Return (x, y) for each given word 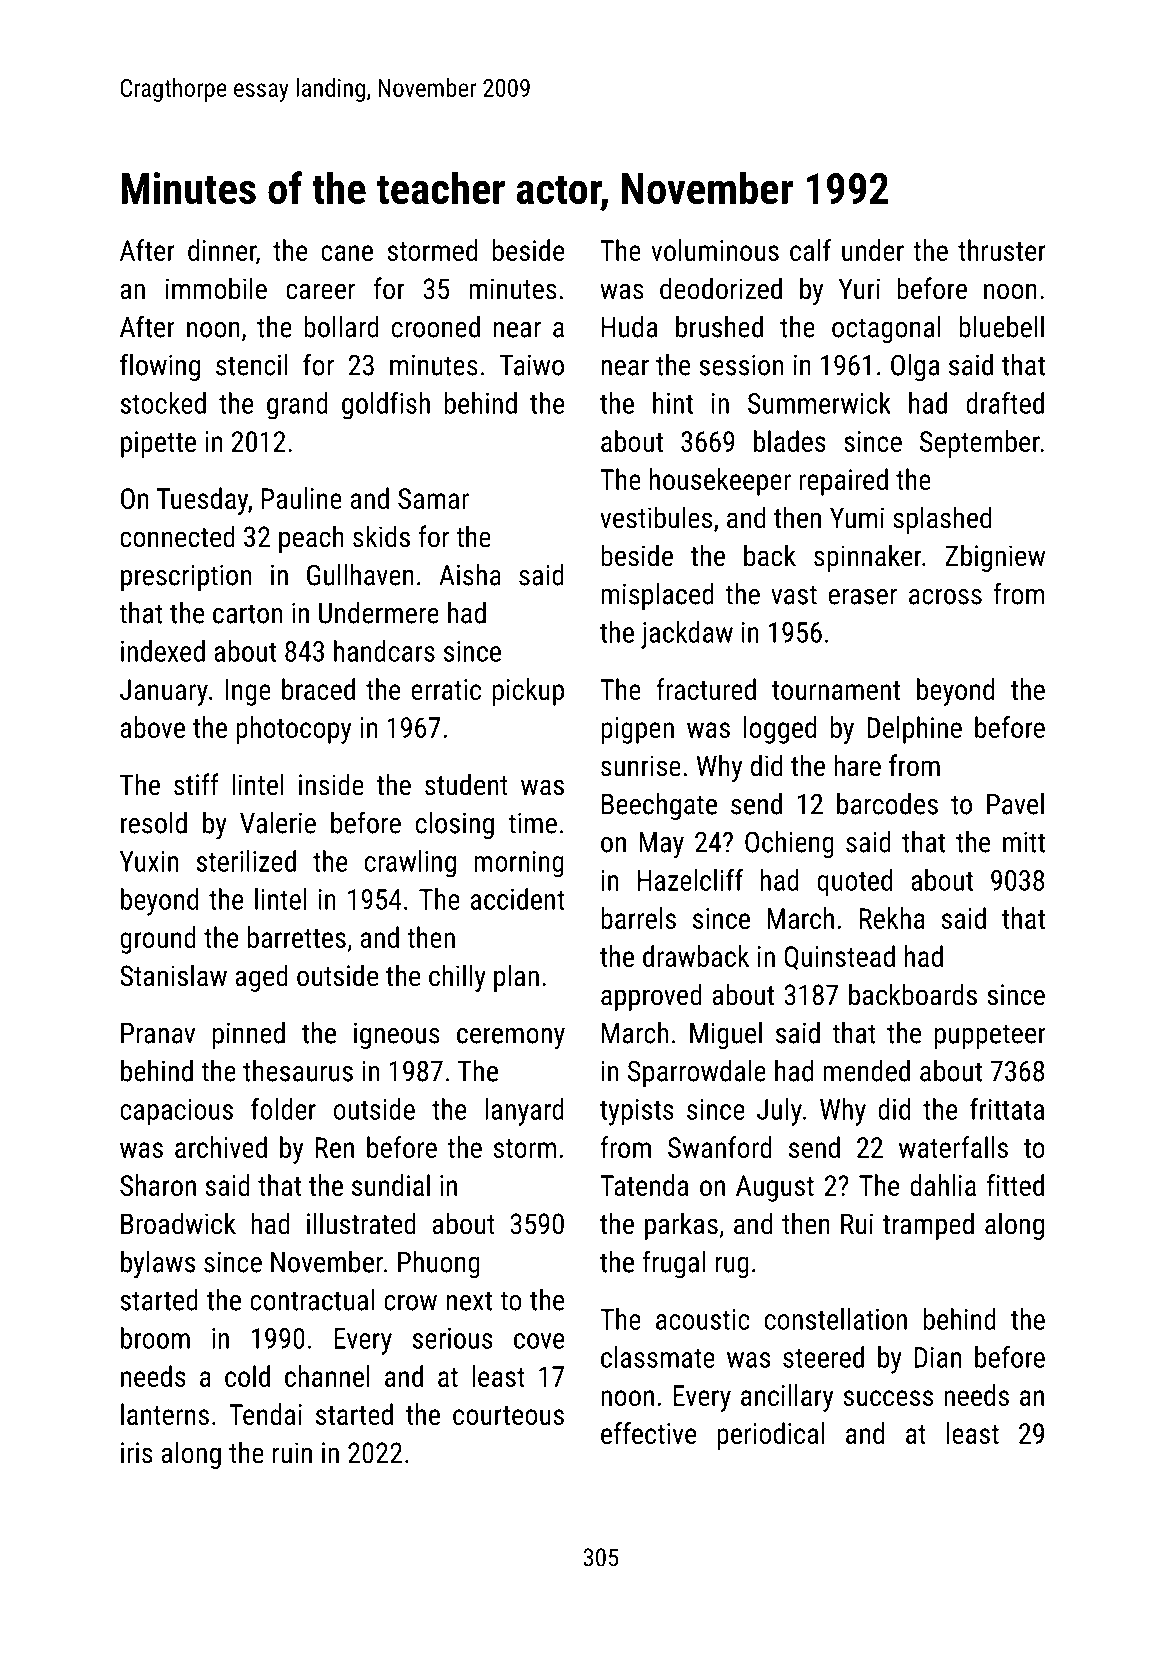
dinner (222, 250)
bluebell (1001, 327)
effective (648, 1433)
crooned (436, 327)
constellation (836, 1319)
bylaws (158, 1265)
